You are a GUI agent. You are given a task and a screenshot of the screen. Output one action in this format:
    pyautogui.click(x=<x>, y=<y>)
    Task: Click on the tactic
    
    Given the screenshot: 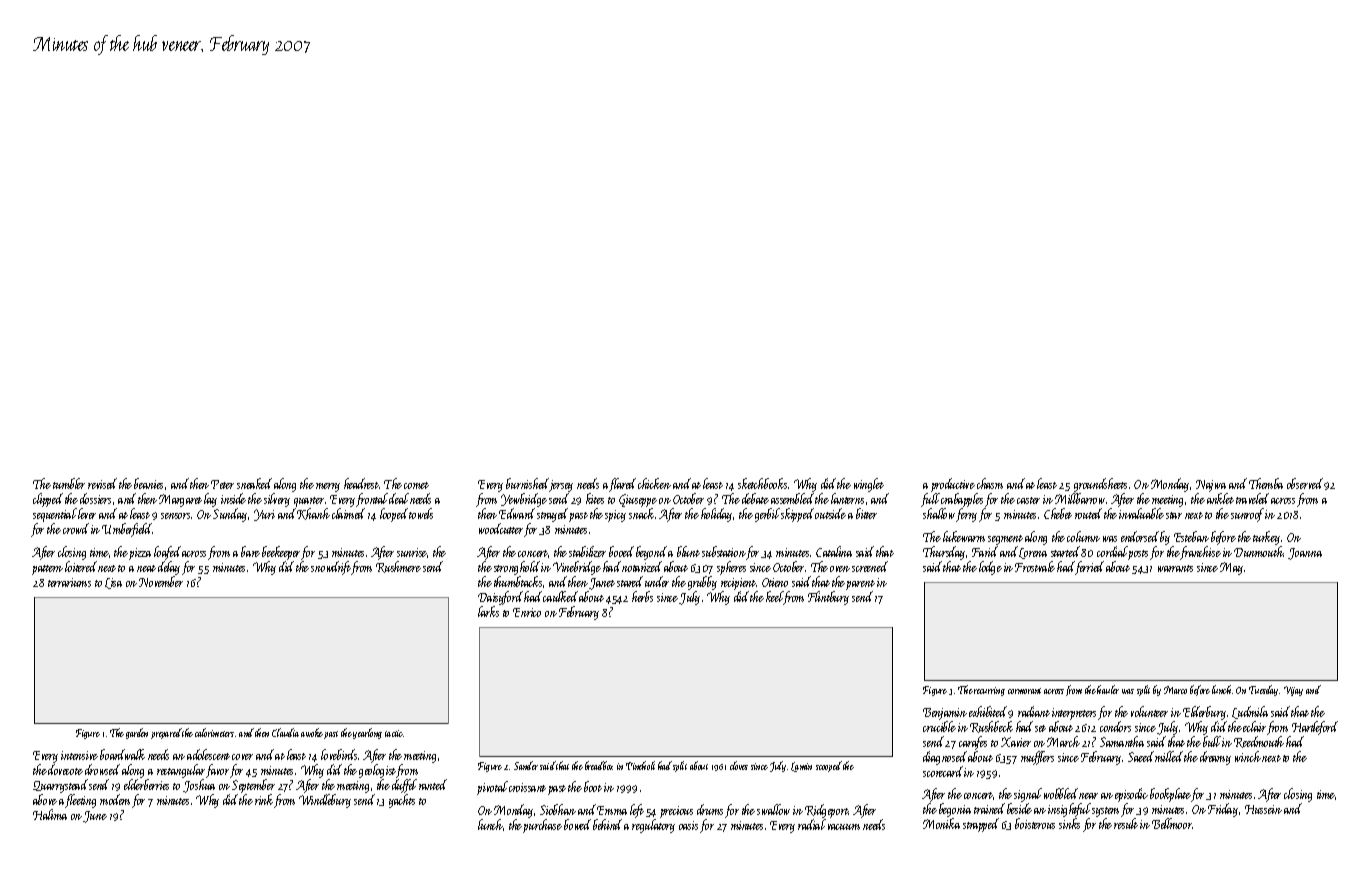 What is the action you would take?
    pyautogui.click(x=394, y=733)
